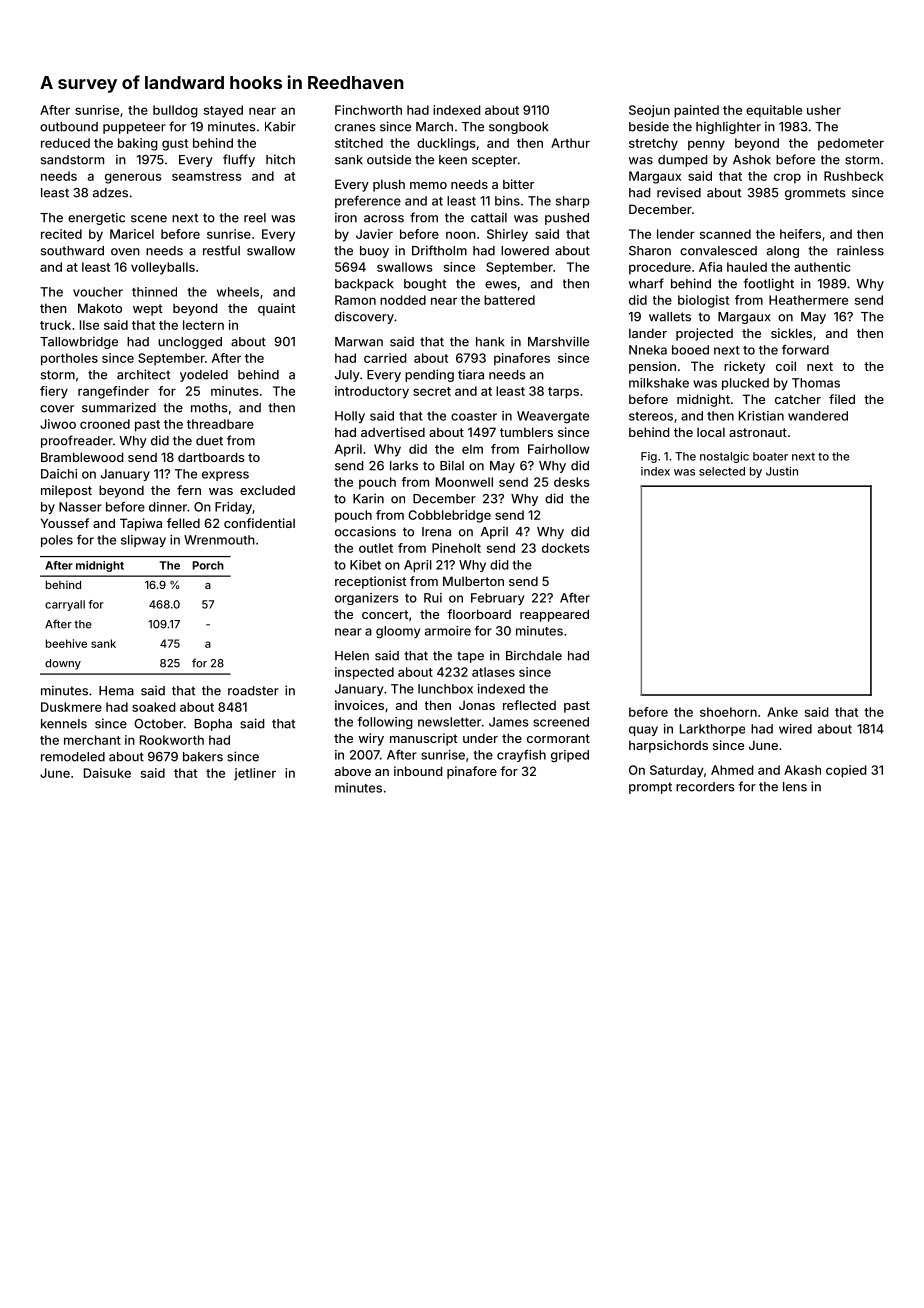 The height and width of the screenshot is (1308, 924). Describe the element at coordinates (567, 219) in the screenshot. I see `pushed` at that location.
